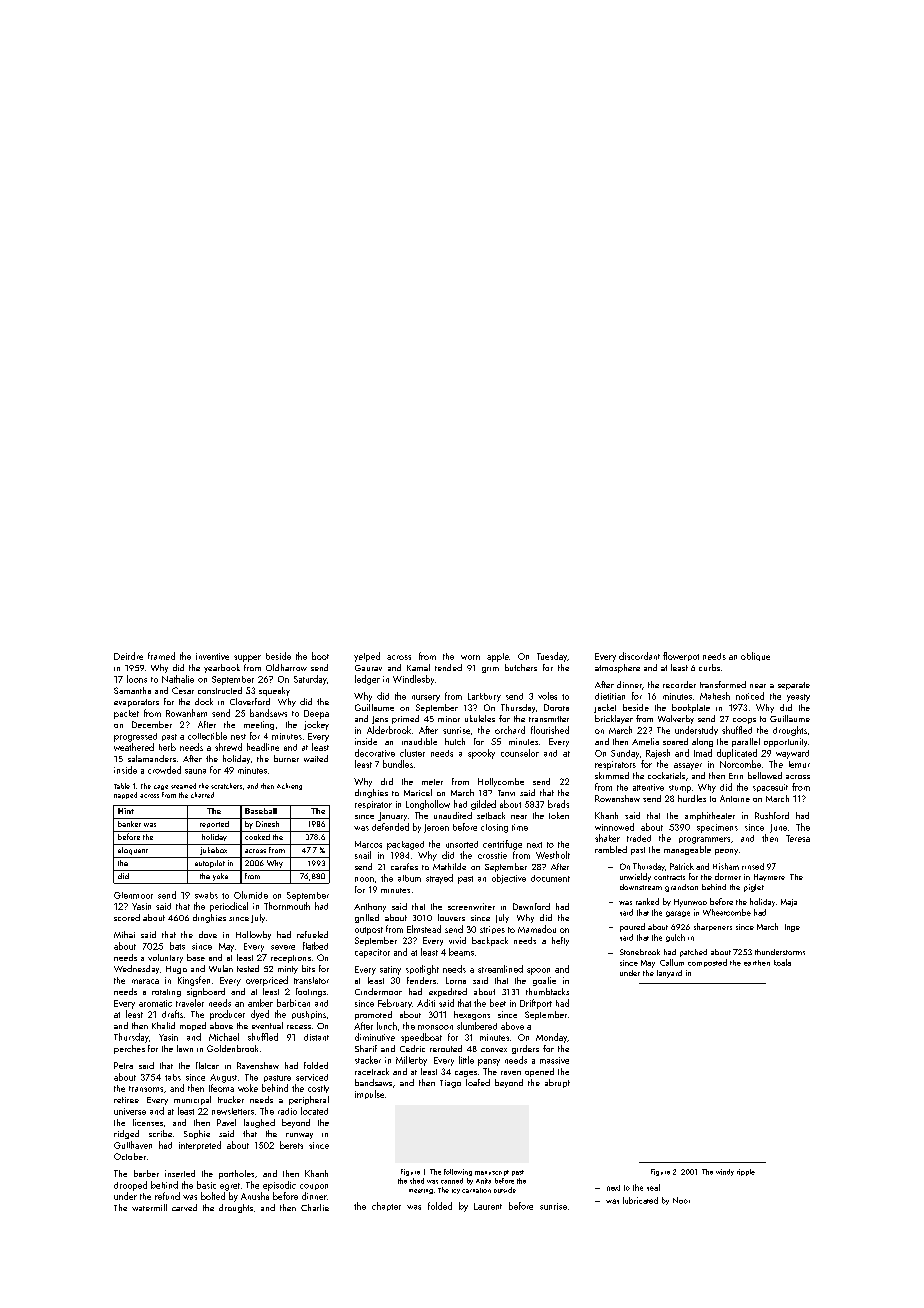 Image resolution: width=924 pixels, height=1308 pixels. I want to click on windy, so click(725, 1172).
